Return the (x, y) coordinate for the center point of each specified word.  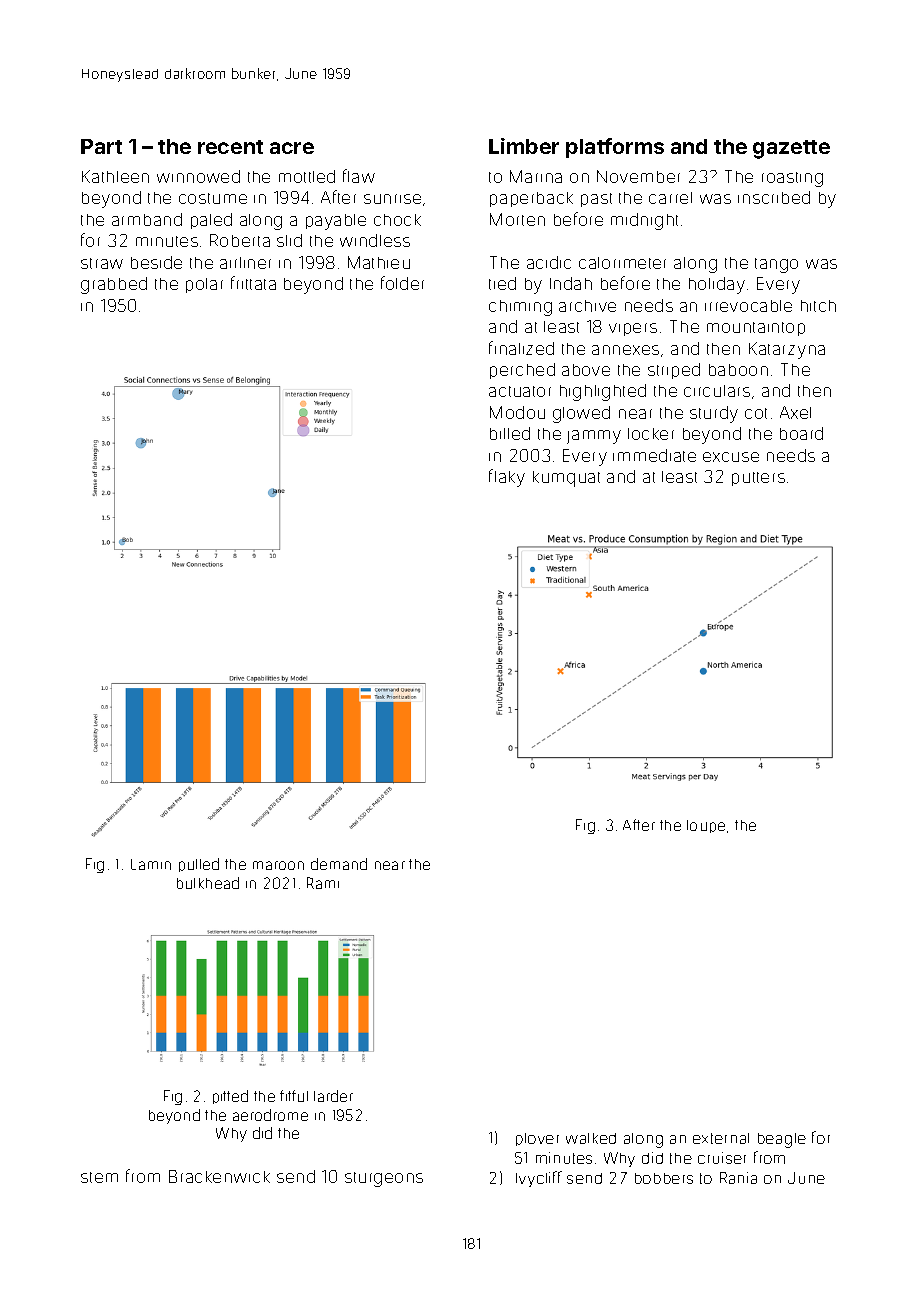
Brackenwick (219, 1176)
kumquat (566, 479)
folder (402, 283)
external (721, 1138)
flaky (507, 478)
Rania (738, 1178)
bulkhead (208, 883)
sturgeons (384, 1179)
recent (230, 147)
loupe (706, 826)
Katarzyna (787, 350)
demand (339, 864)
